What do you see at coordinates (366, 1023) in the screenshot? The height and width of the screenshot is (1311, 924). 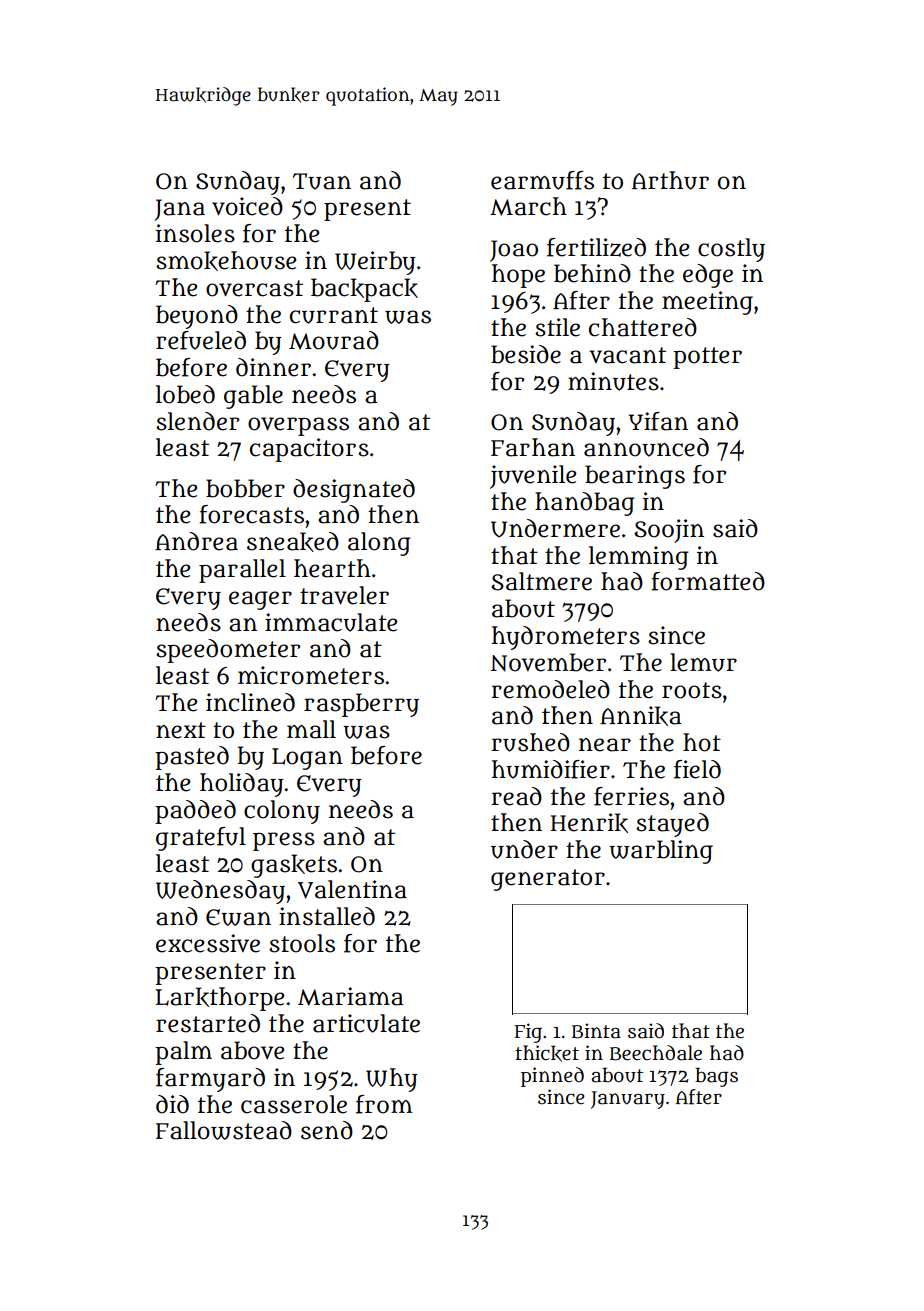 I see `articulate` at bounding box center [366, 1023].
